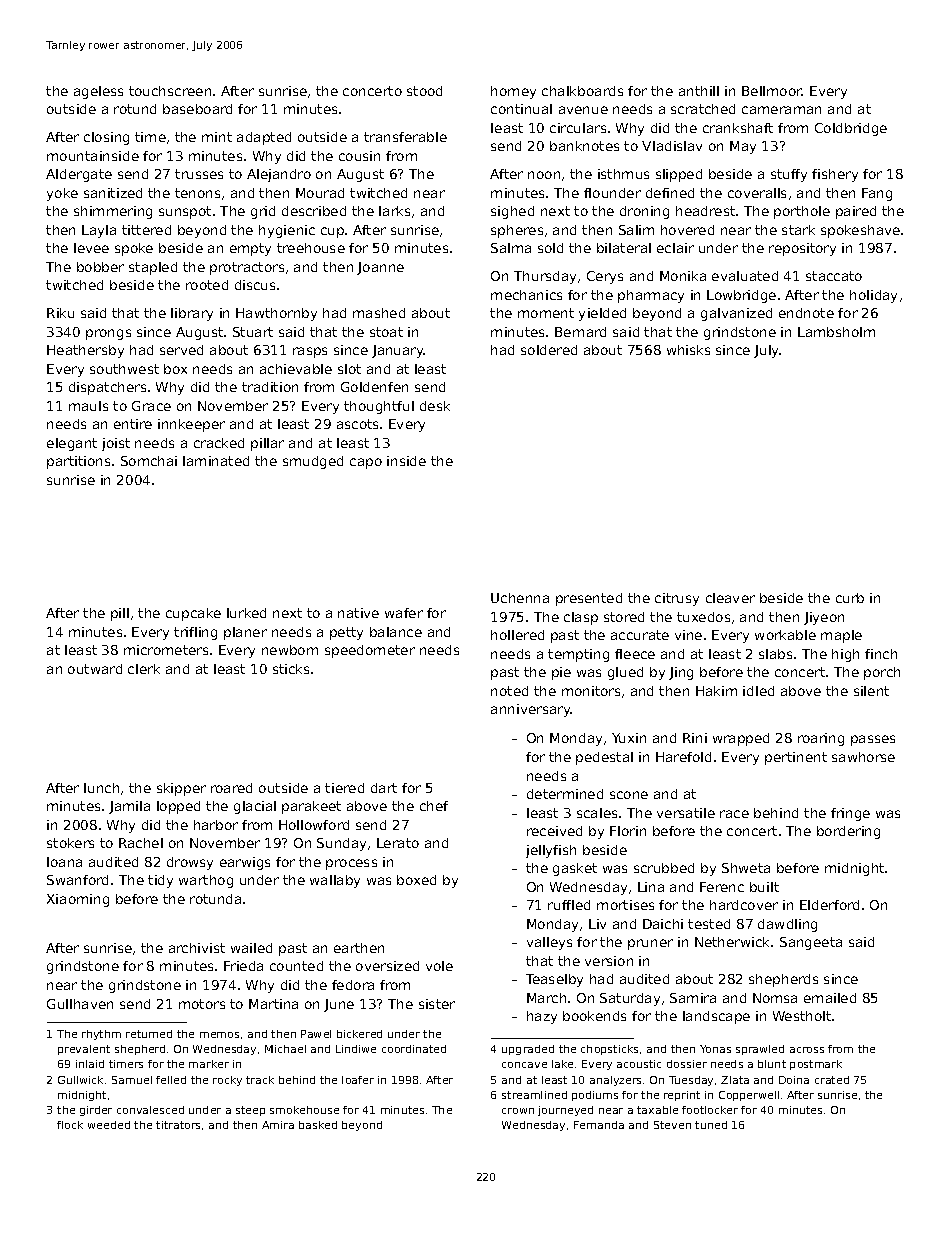 This image has height=1233, width=952. Describe the element at coordinates (384, 788) in the image. I see `dart` at that location.
